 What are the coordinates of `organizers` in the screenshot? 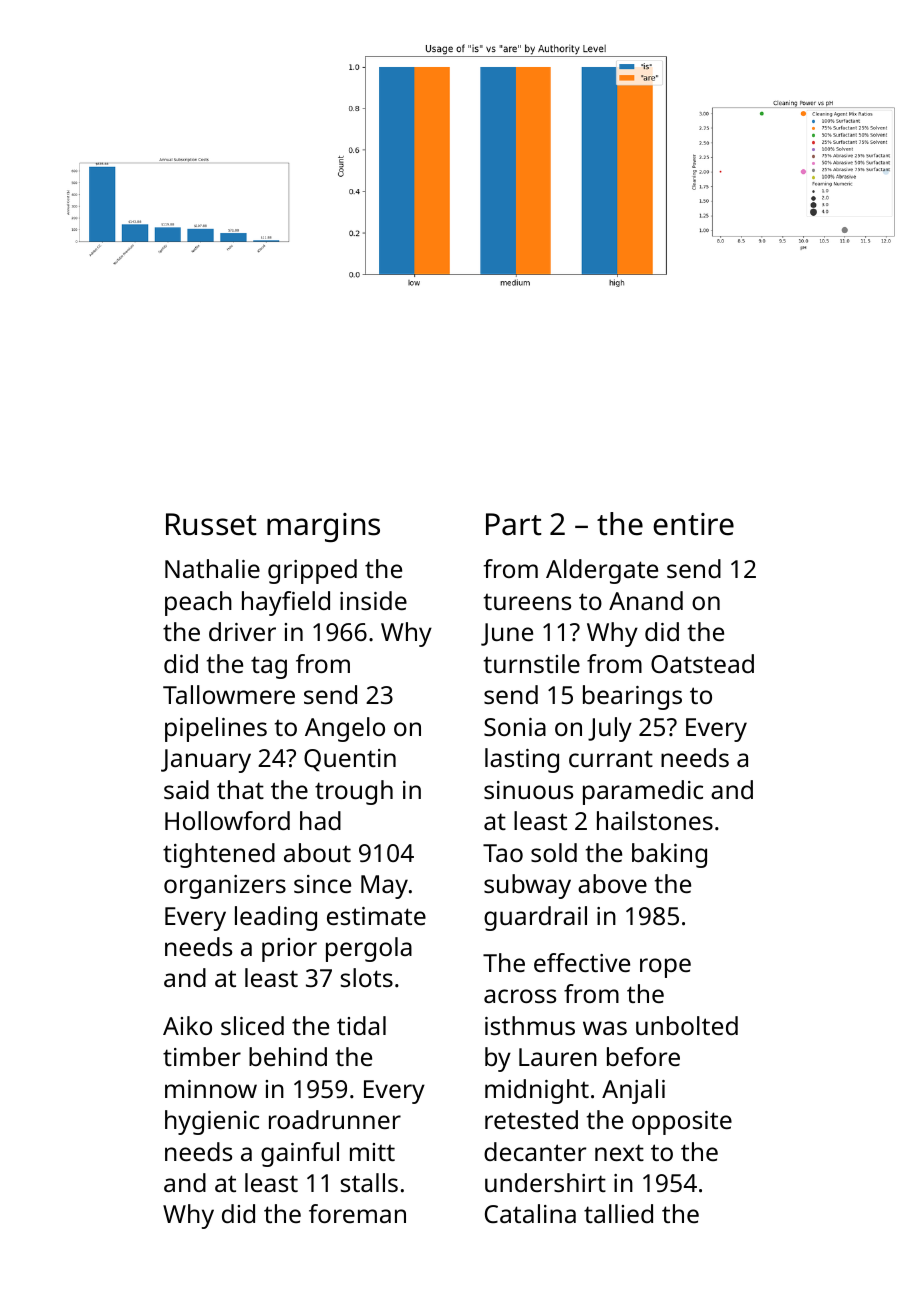 It's located at (225, 887).
